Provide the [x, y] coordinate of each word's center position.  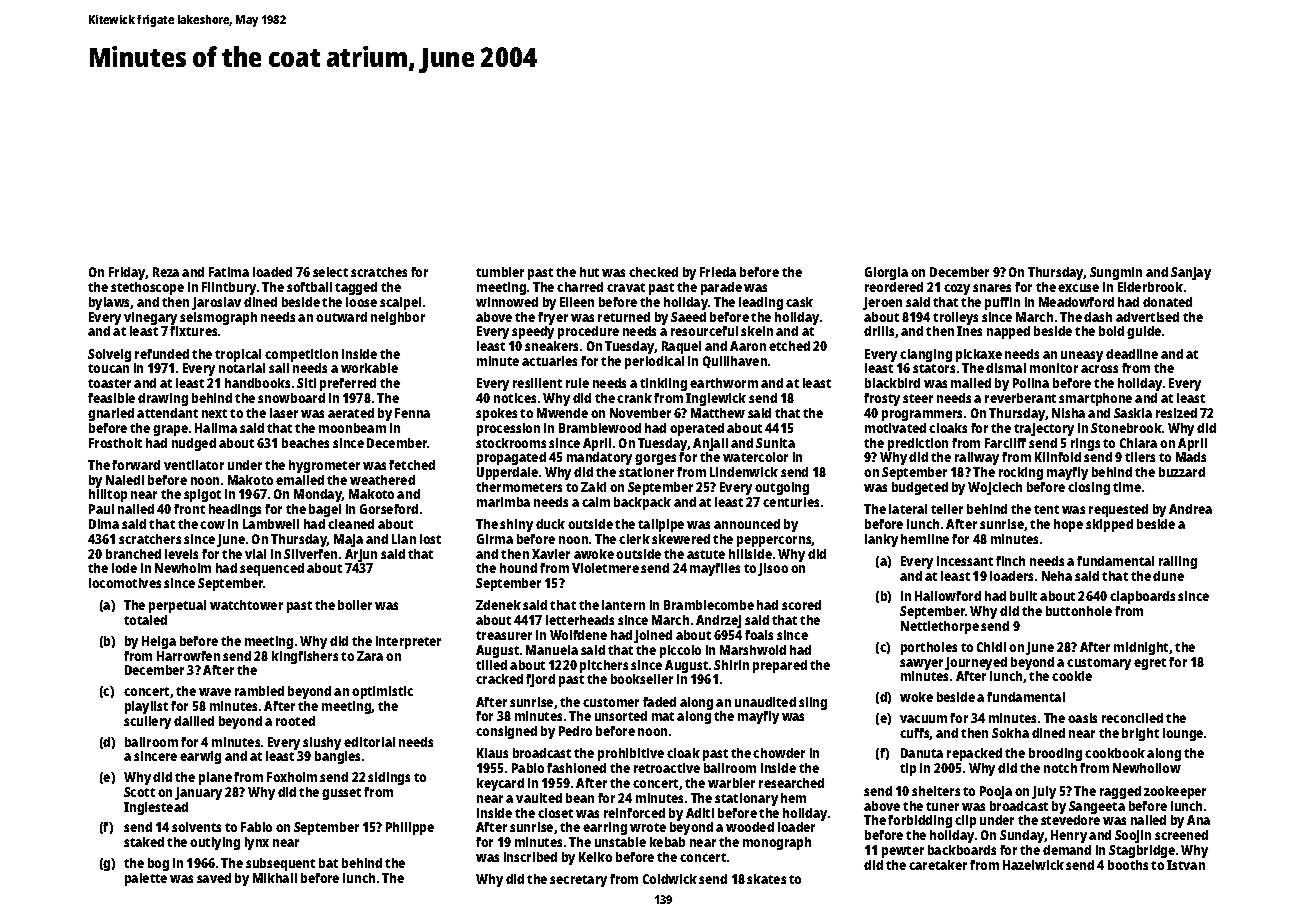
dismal [1006, 368]
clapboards [1142, 597]
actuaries [549, 361]
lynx [257, 843]
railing [1178, 562]
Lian [404, 539]
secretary [578, 881]
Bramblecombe [709, 605]
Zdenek [498, 605]
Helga [159, 642]
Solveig [109, 355]
